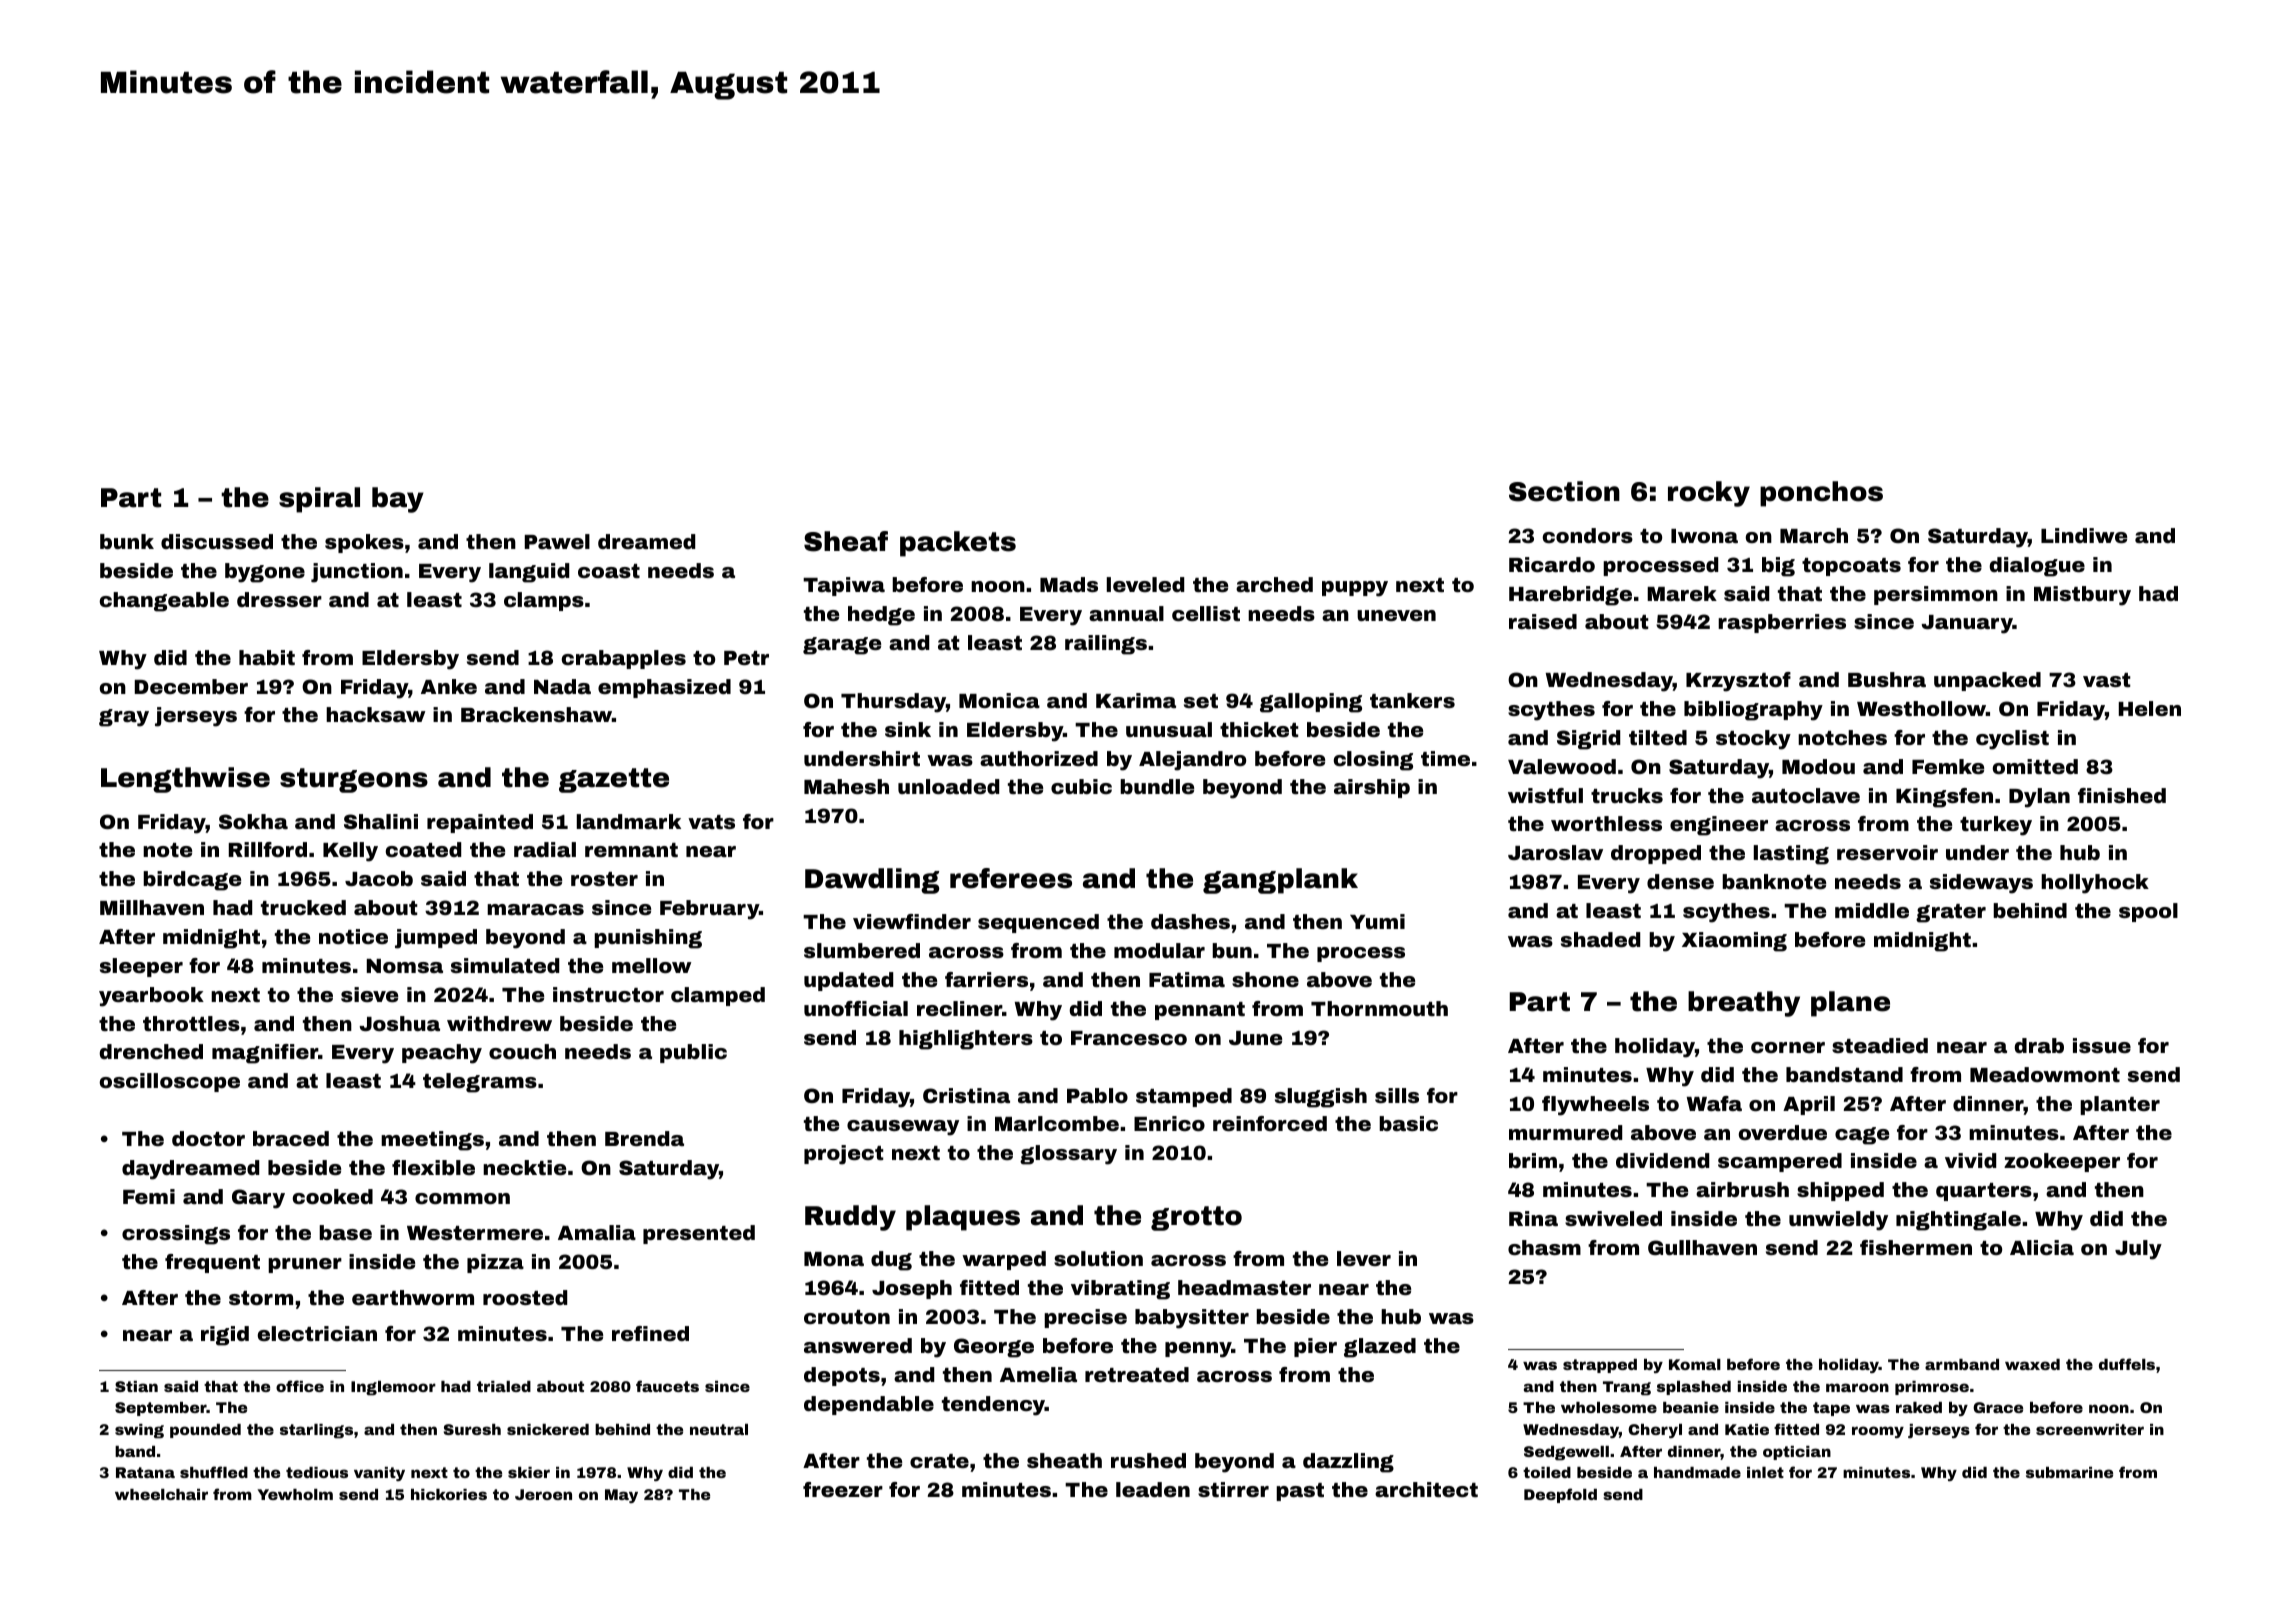  I want to click on rushed, so click(1148, 1460).
